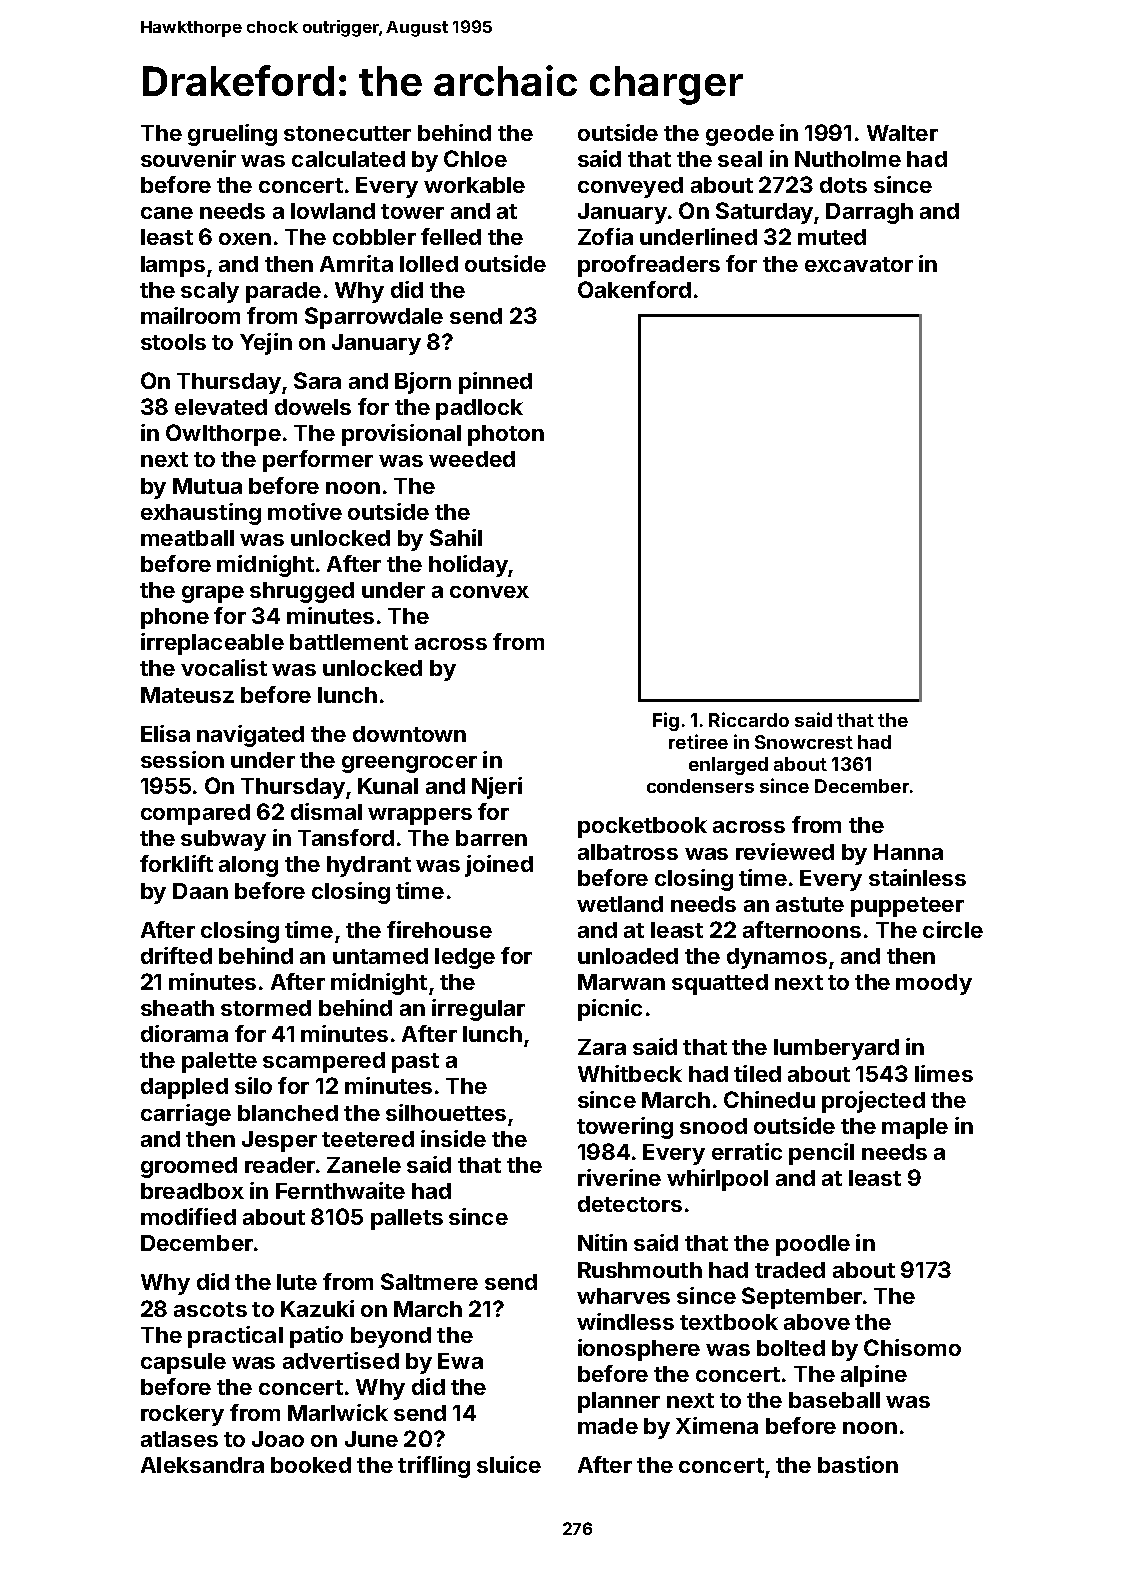 The height and width of the document is (1596, 1123). What do you see at coordinates (297, 1282) in the document?
I see `lute` at bounding box center [297, 1282].
